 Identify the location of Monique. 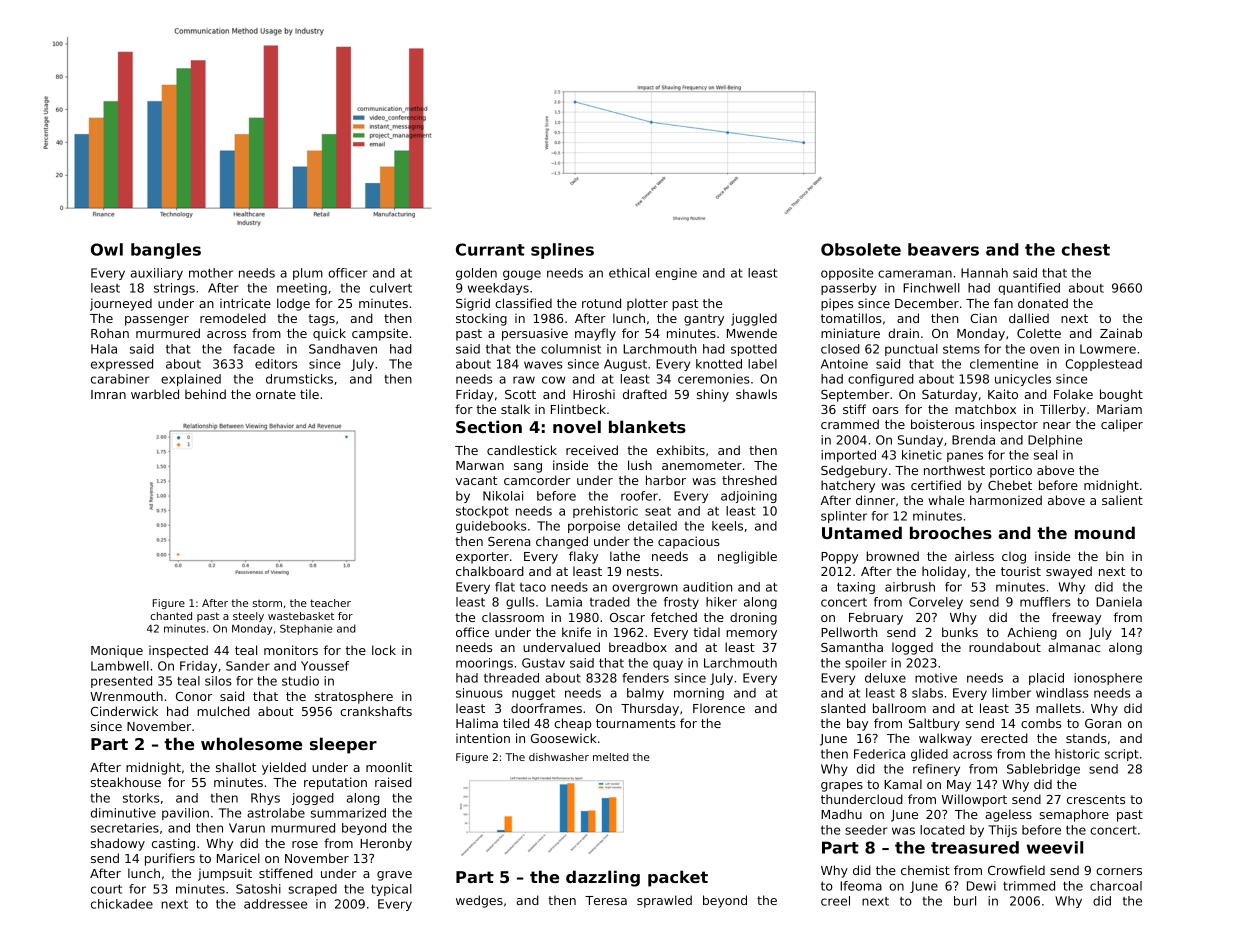
(117, 651).
